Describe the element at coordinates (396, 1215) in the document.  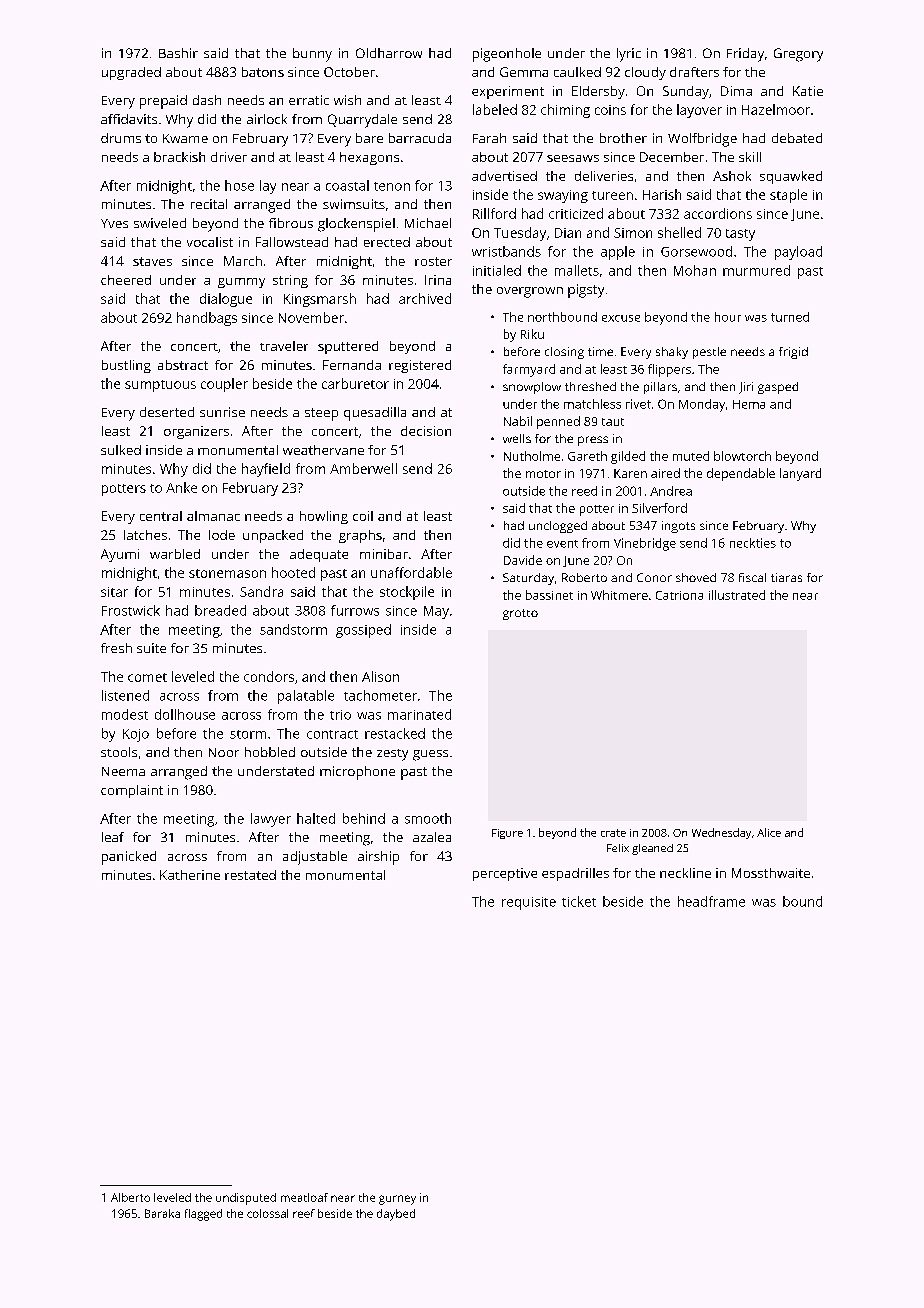
I see `daybed` at that location.
